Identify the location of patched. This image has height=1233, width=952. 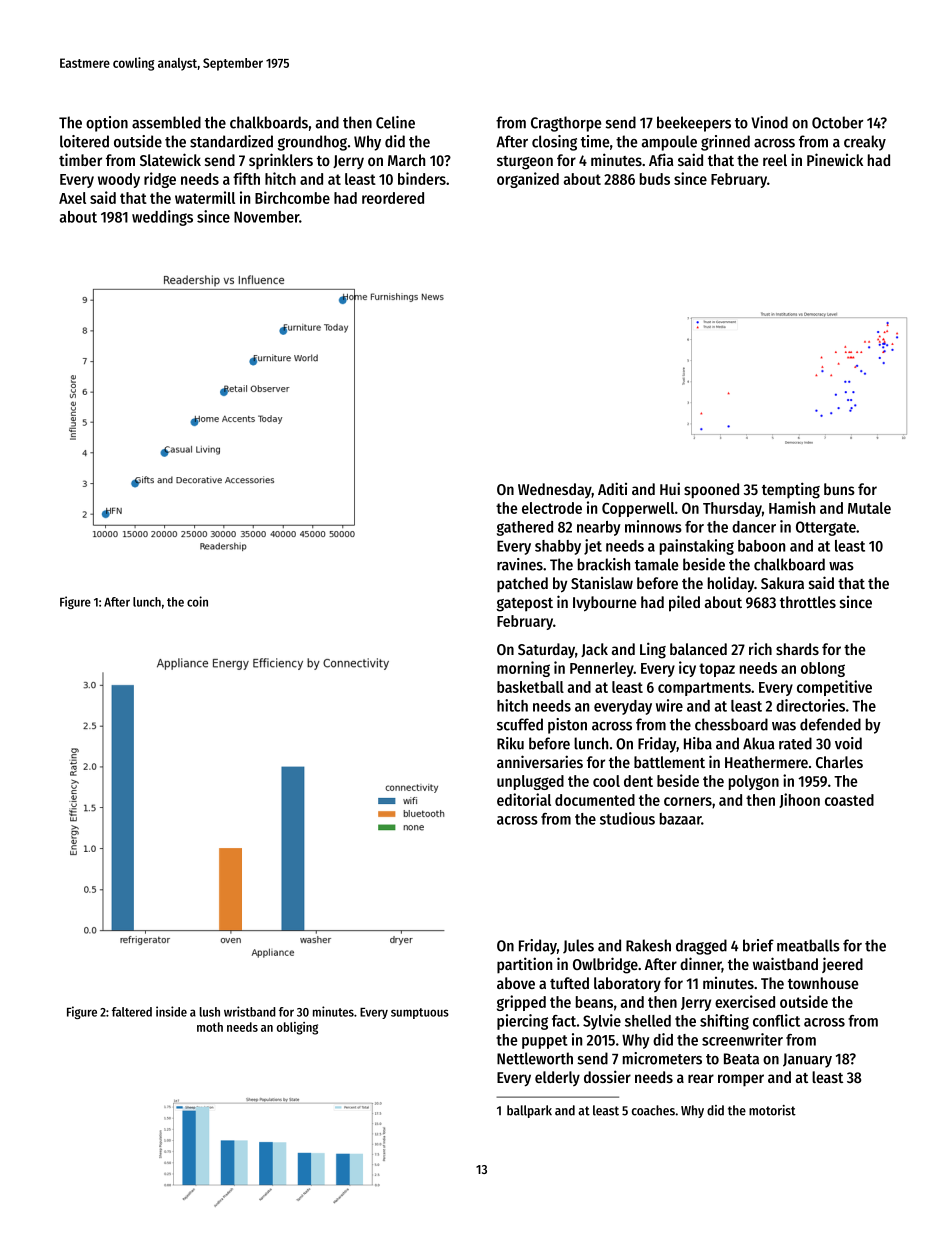
(522, 585).
